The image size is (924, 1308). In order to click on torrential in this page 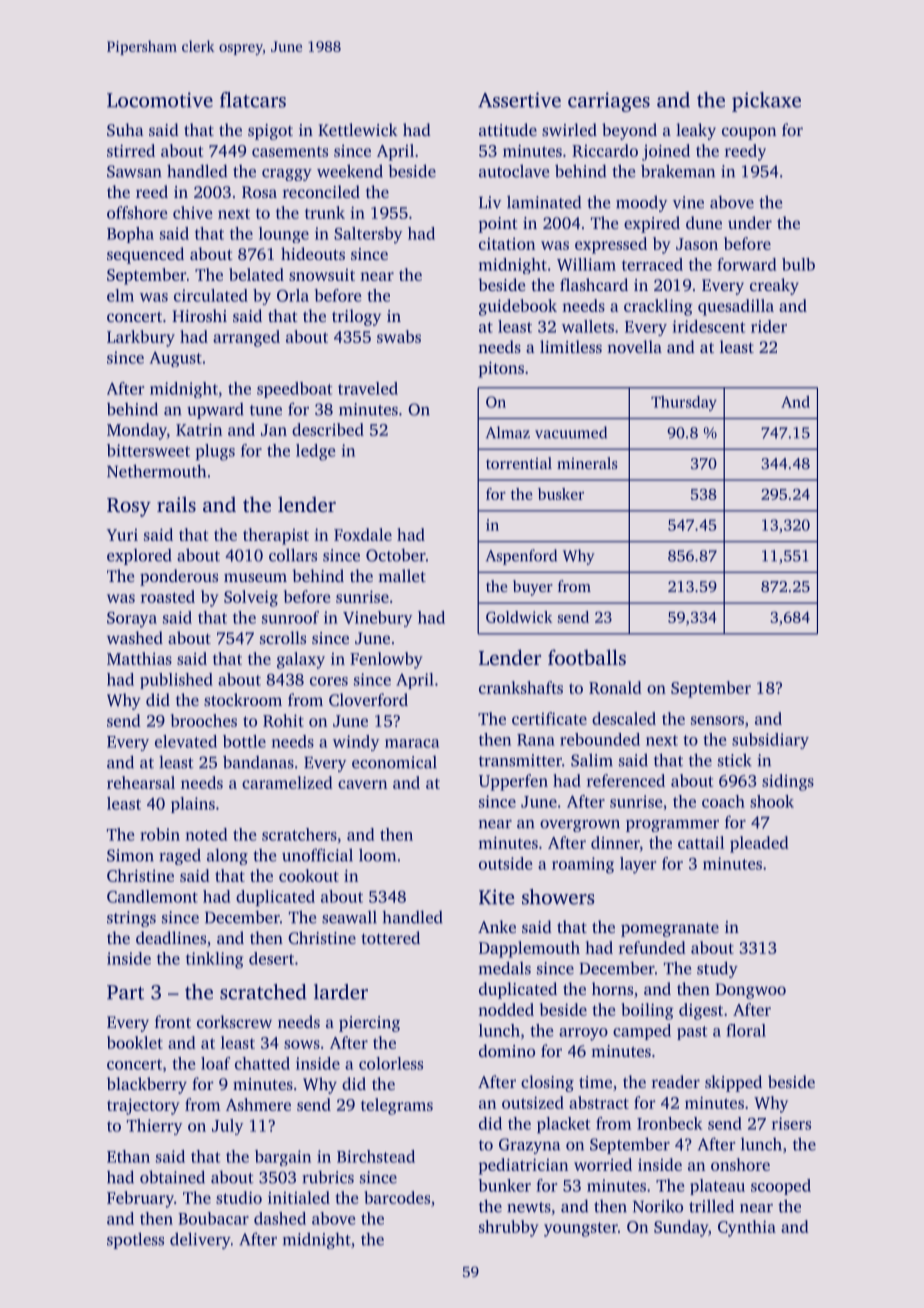, I will do `click(519, 463)`.
